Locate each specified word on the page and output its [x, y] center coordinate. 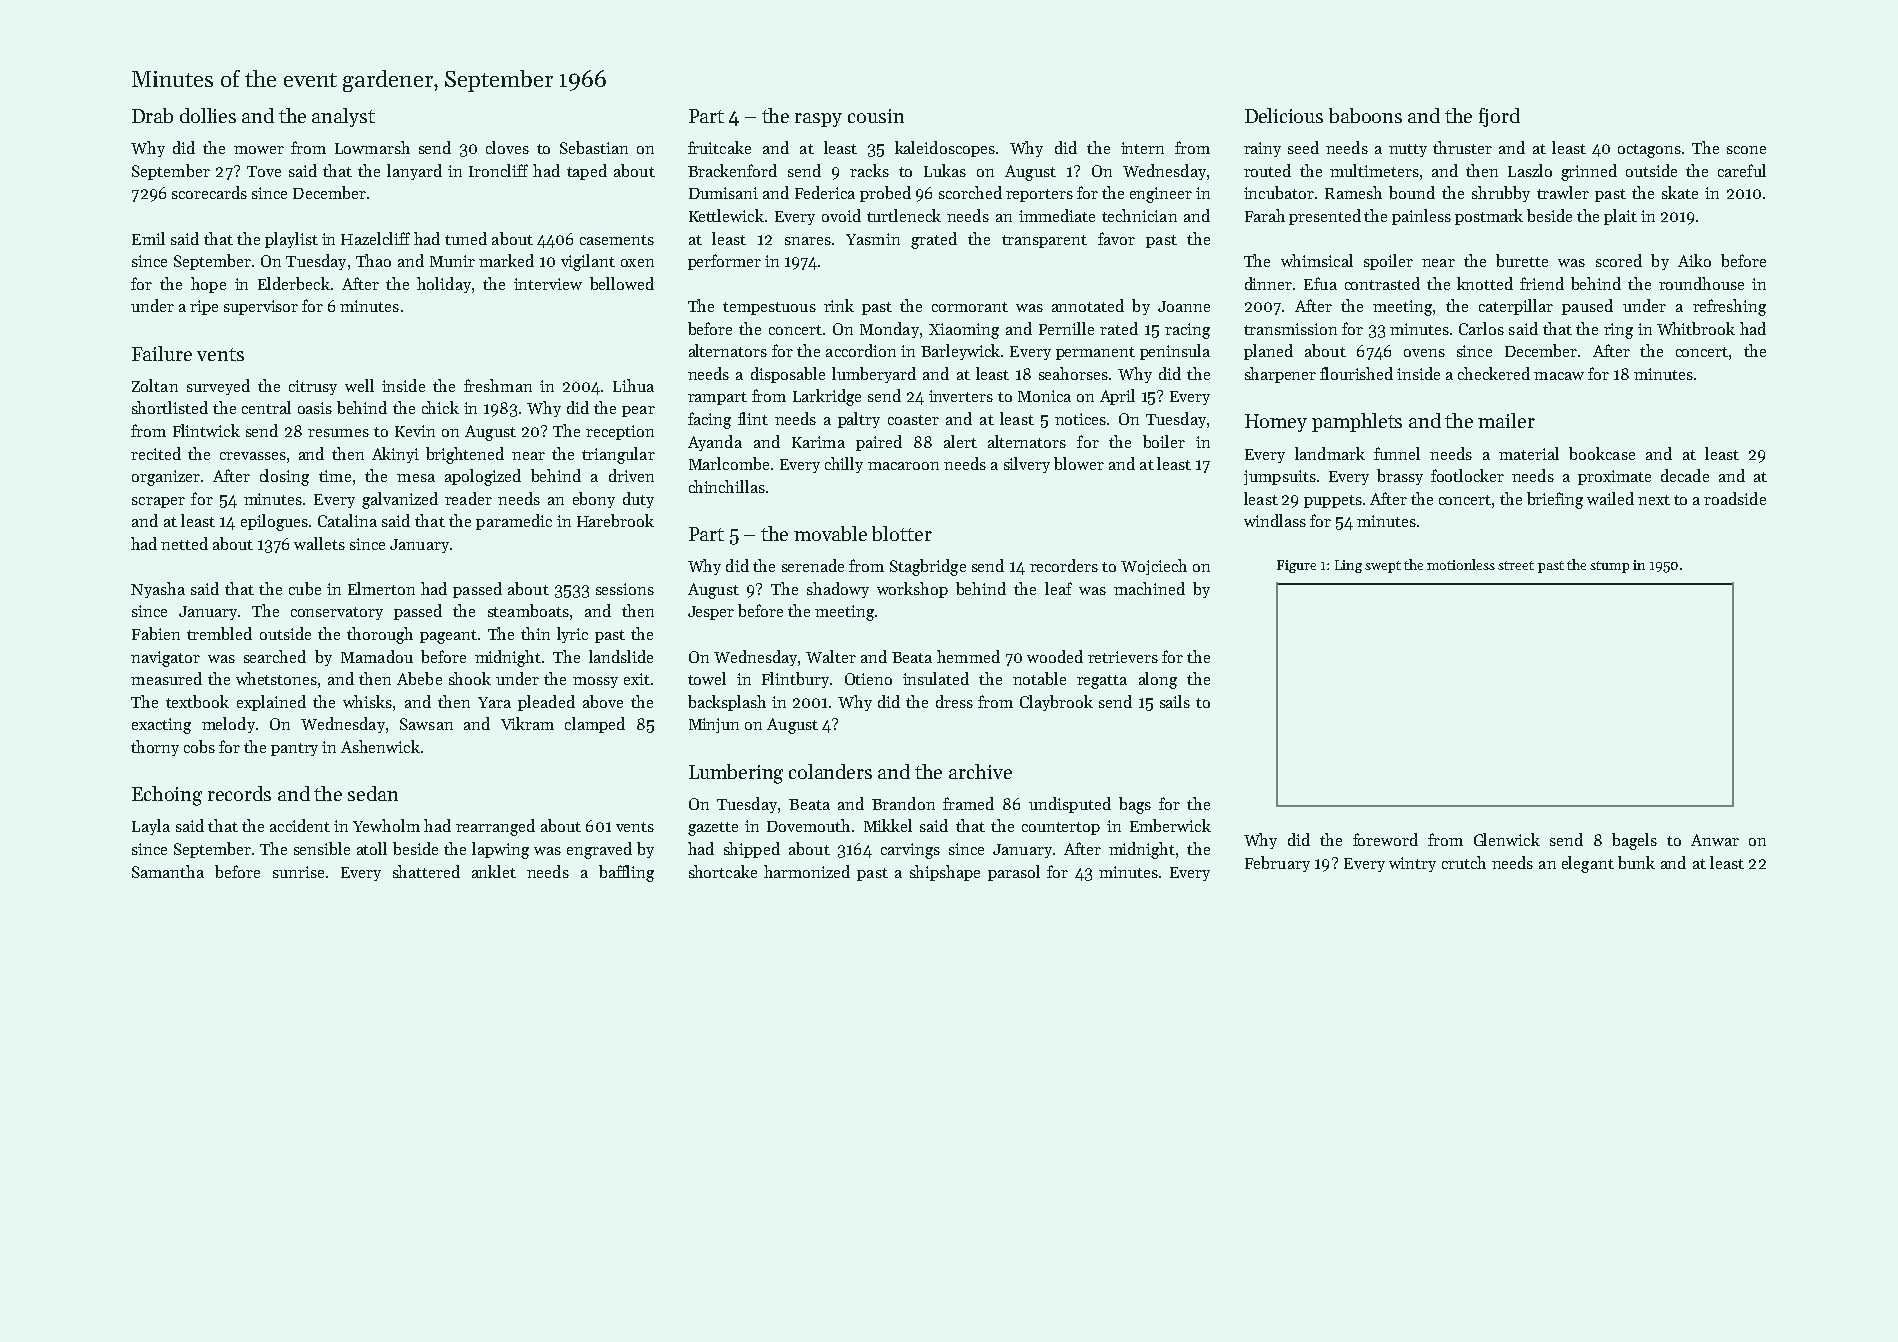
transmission [1290, 329]
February [1277, 864]
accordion [861, 350]
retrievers [1123, 657]
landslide [621, 656]
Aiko [1694, 260]
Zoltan [155, 385]
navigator [165, 659]
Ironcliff [498, 170]
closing [284, 477]
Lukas [945, 170]
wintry [1412, 864]
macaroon [903, 466]
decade [1685, 475]
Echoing [167, 796]
